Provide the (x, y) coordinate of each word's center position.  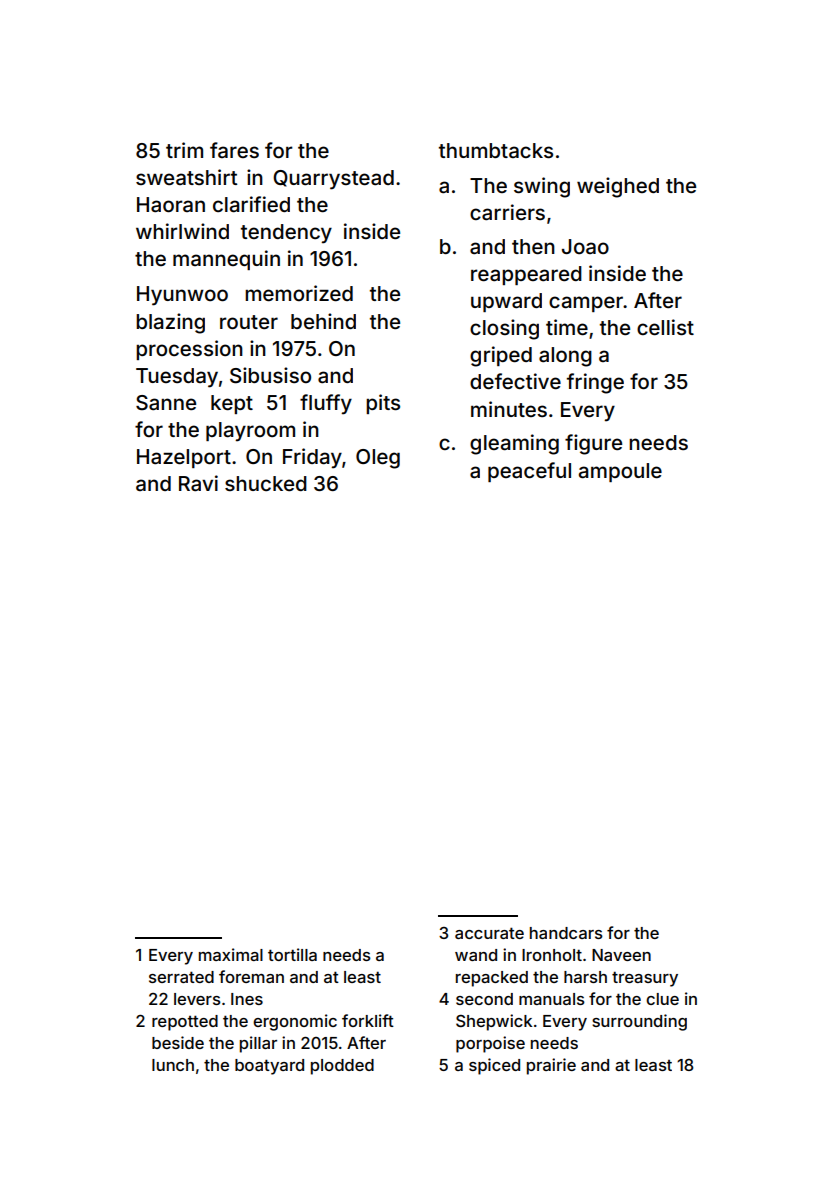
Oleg (378, 459)
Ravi (198, 483)
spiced (494, 1066)
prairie (551, 1066)
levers (197, 999)
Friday (312, 458)
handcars (566, 933)
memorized (299, 293)
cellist (665, 327)
